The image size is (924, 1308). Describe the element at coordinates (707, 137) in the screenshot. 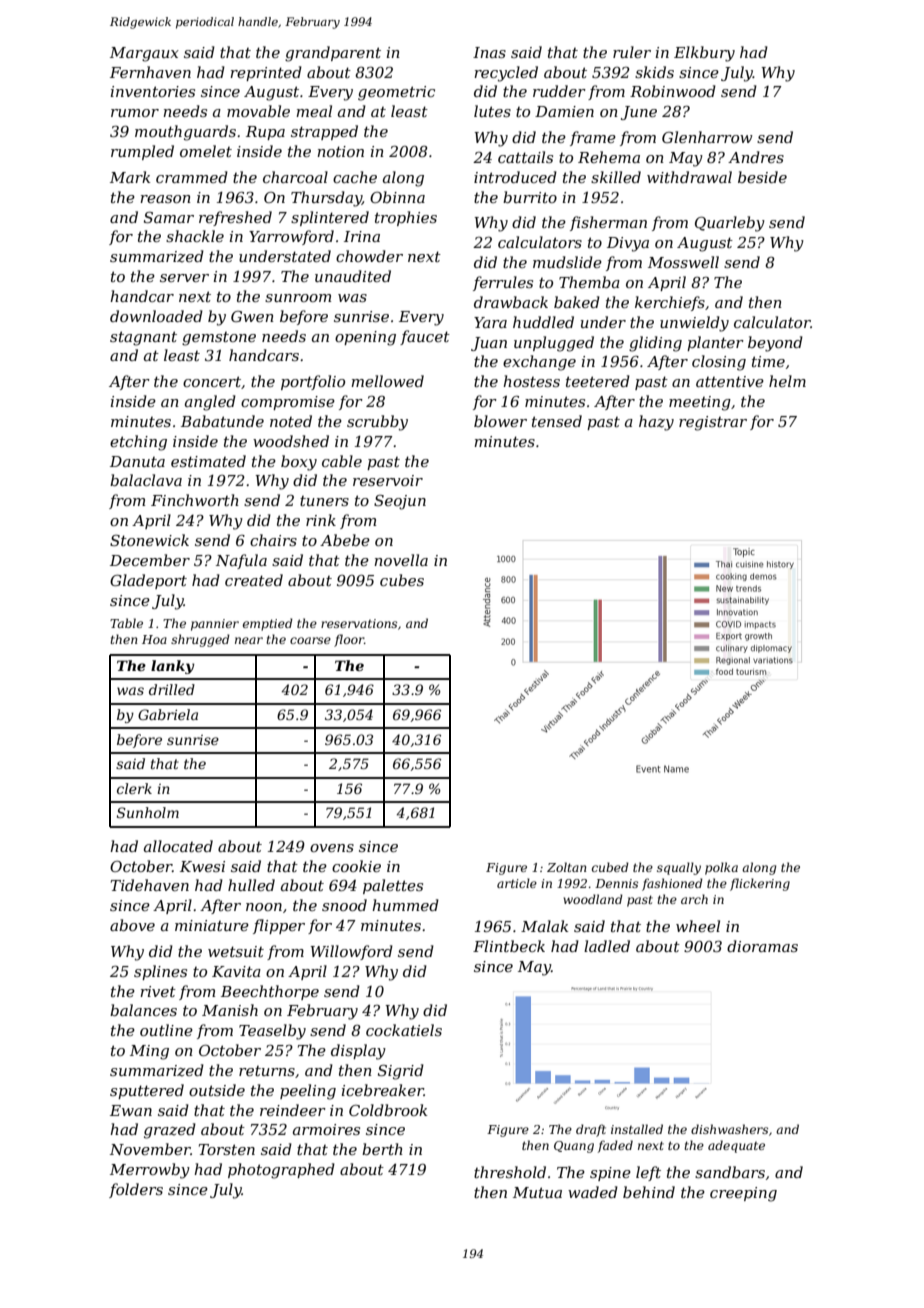

I see `Glenharrow` at that location.
